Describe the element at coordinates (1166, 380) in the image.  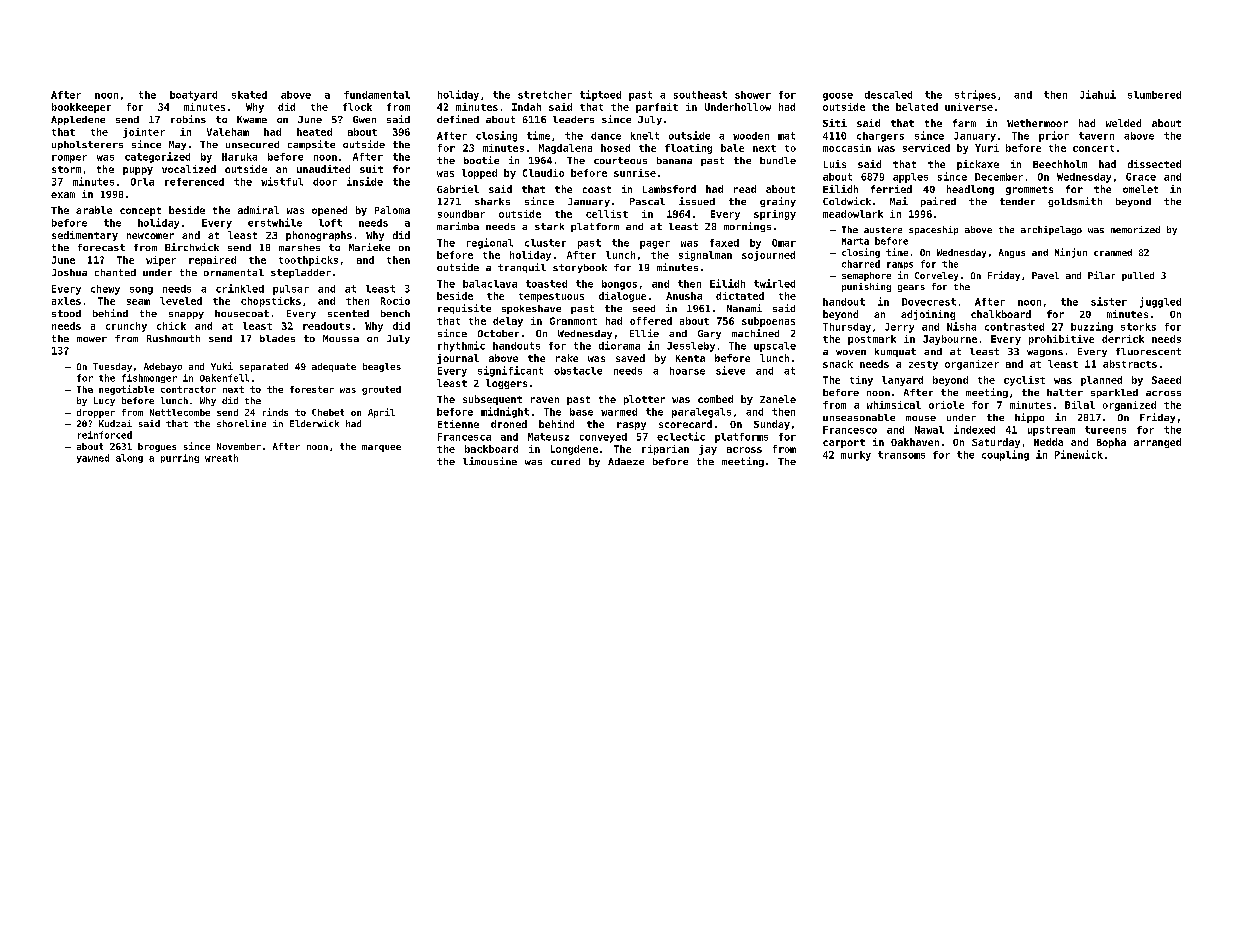
I see `Saeed` at that location.
